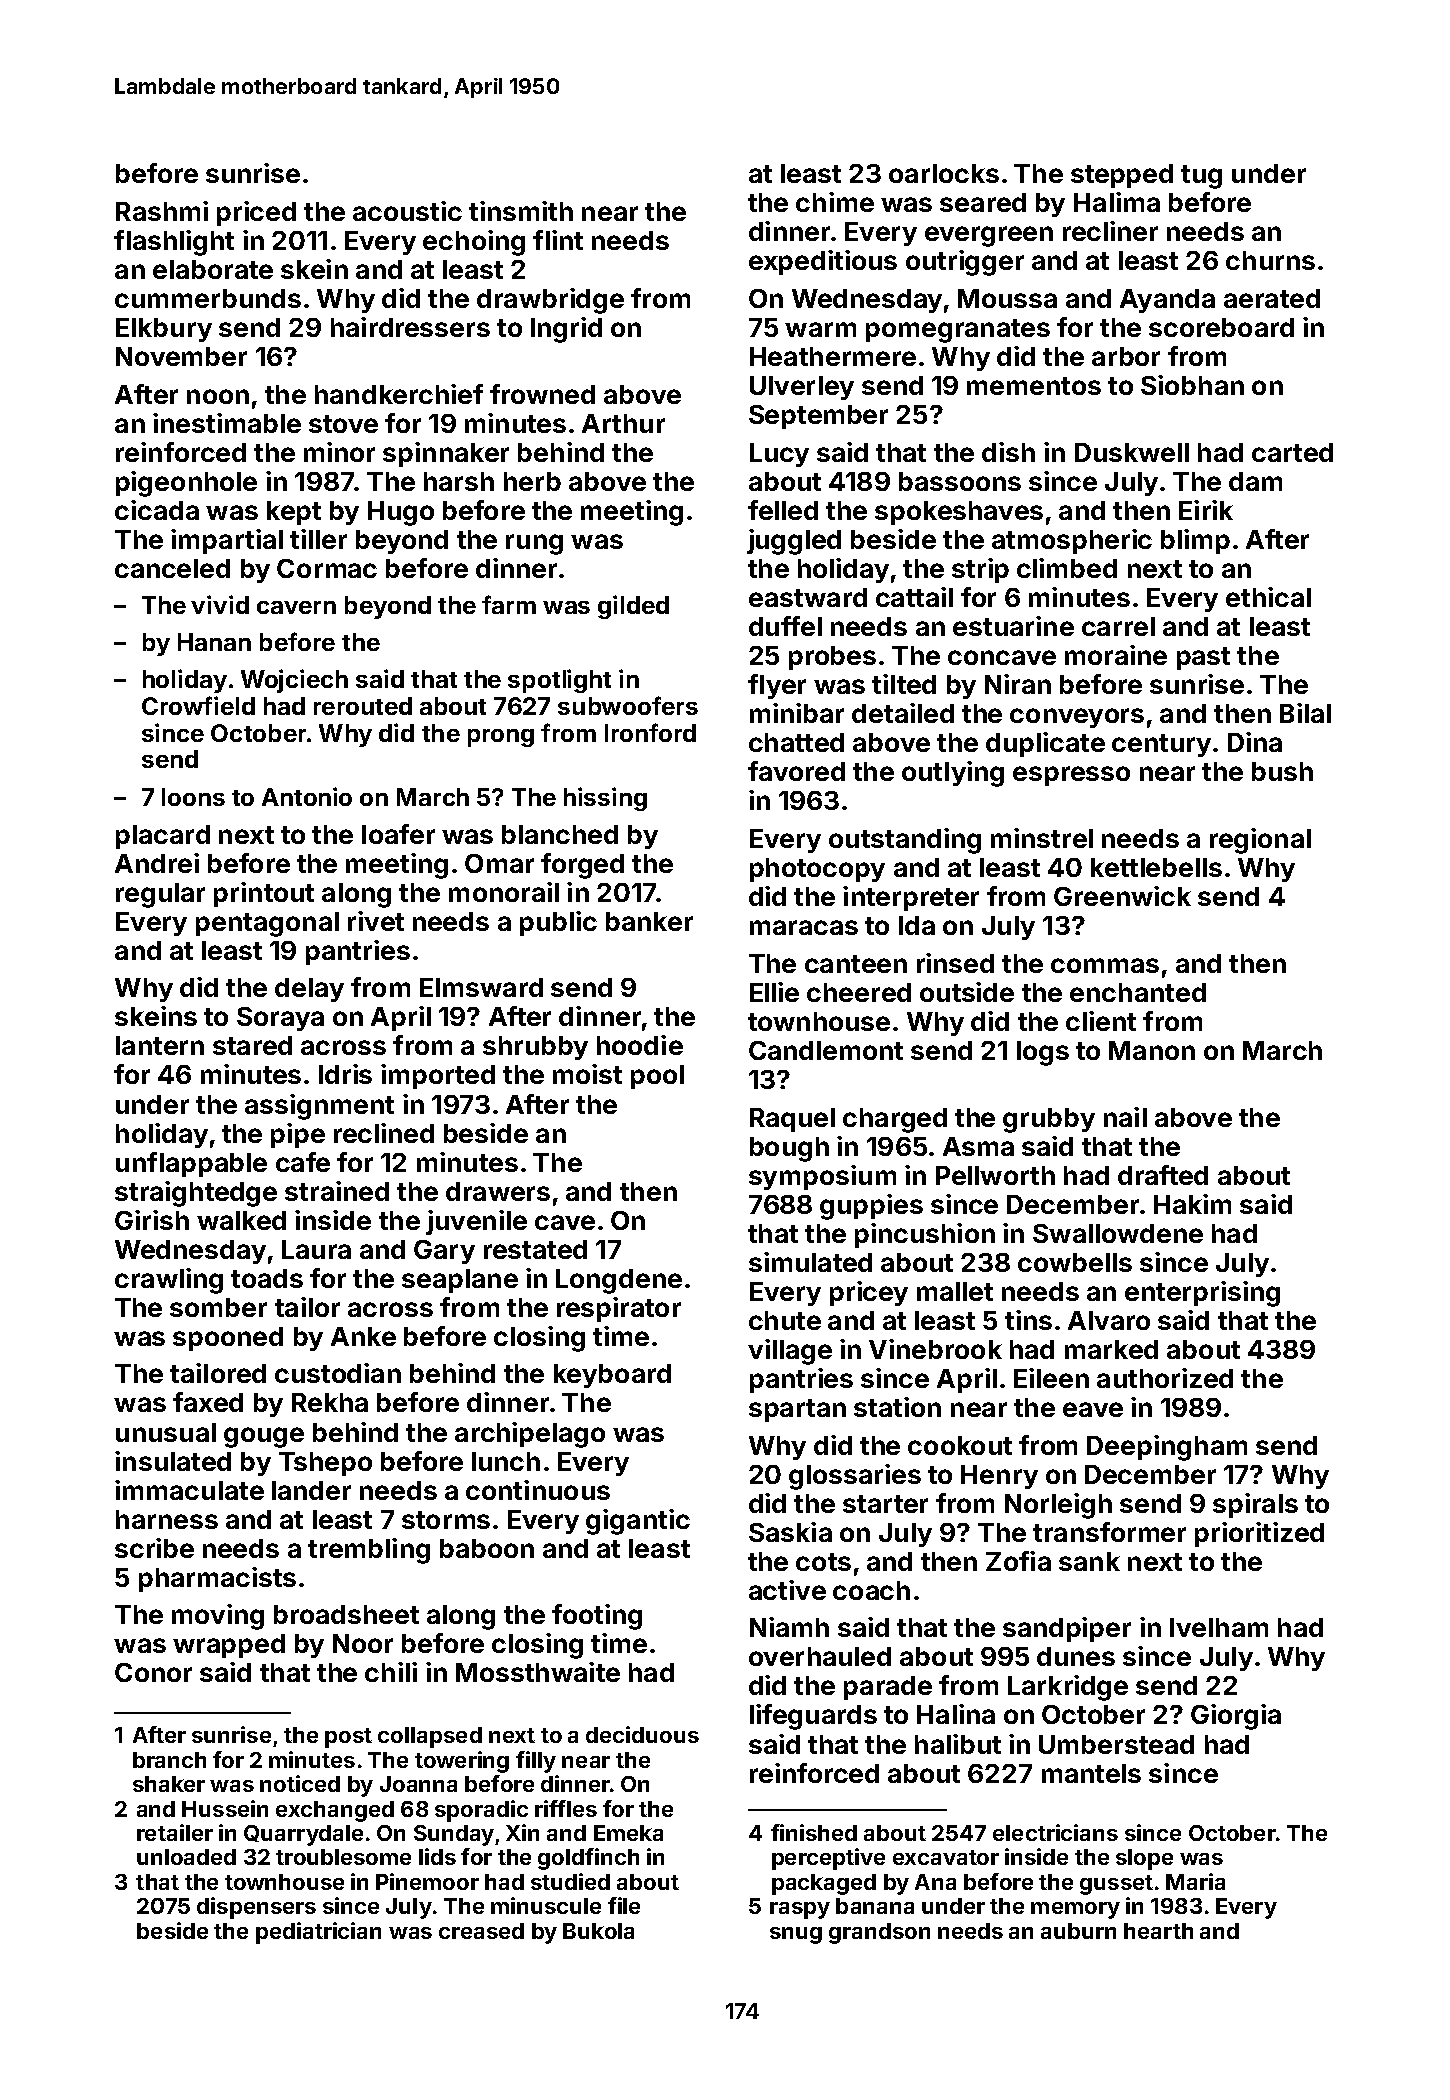  Describe the element at coordinates (169, 1760) in the screenshot. I see `branch` at that location.
